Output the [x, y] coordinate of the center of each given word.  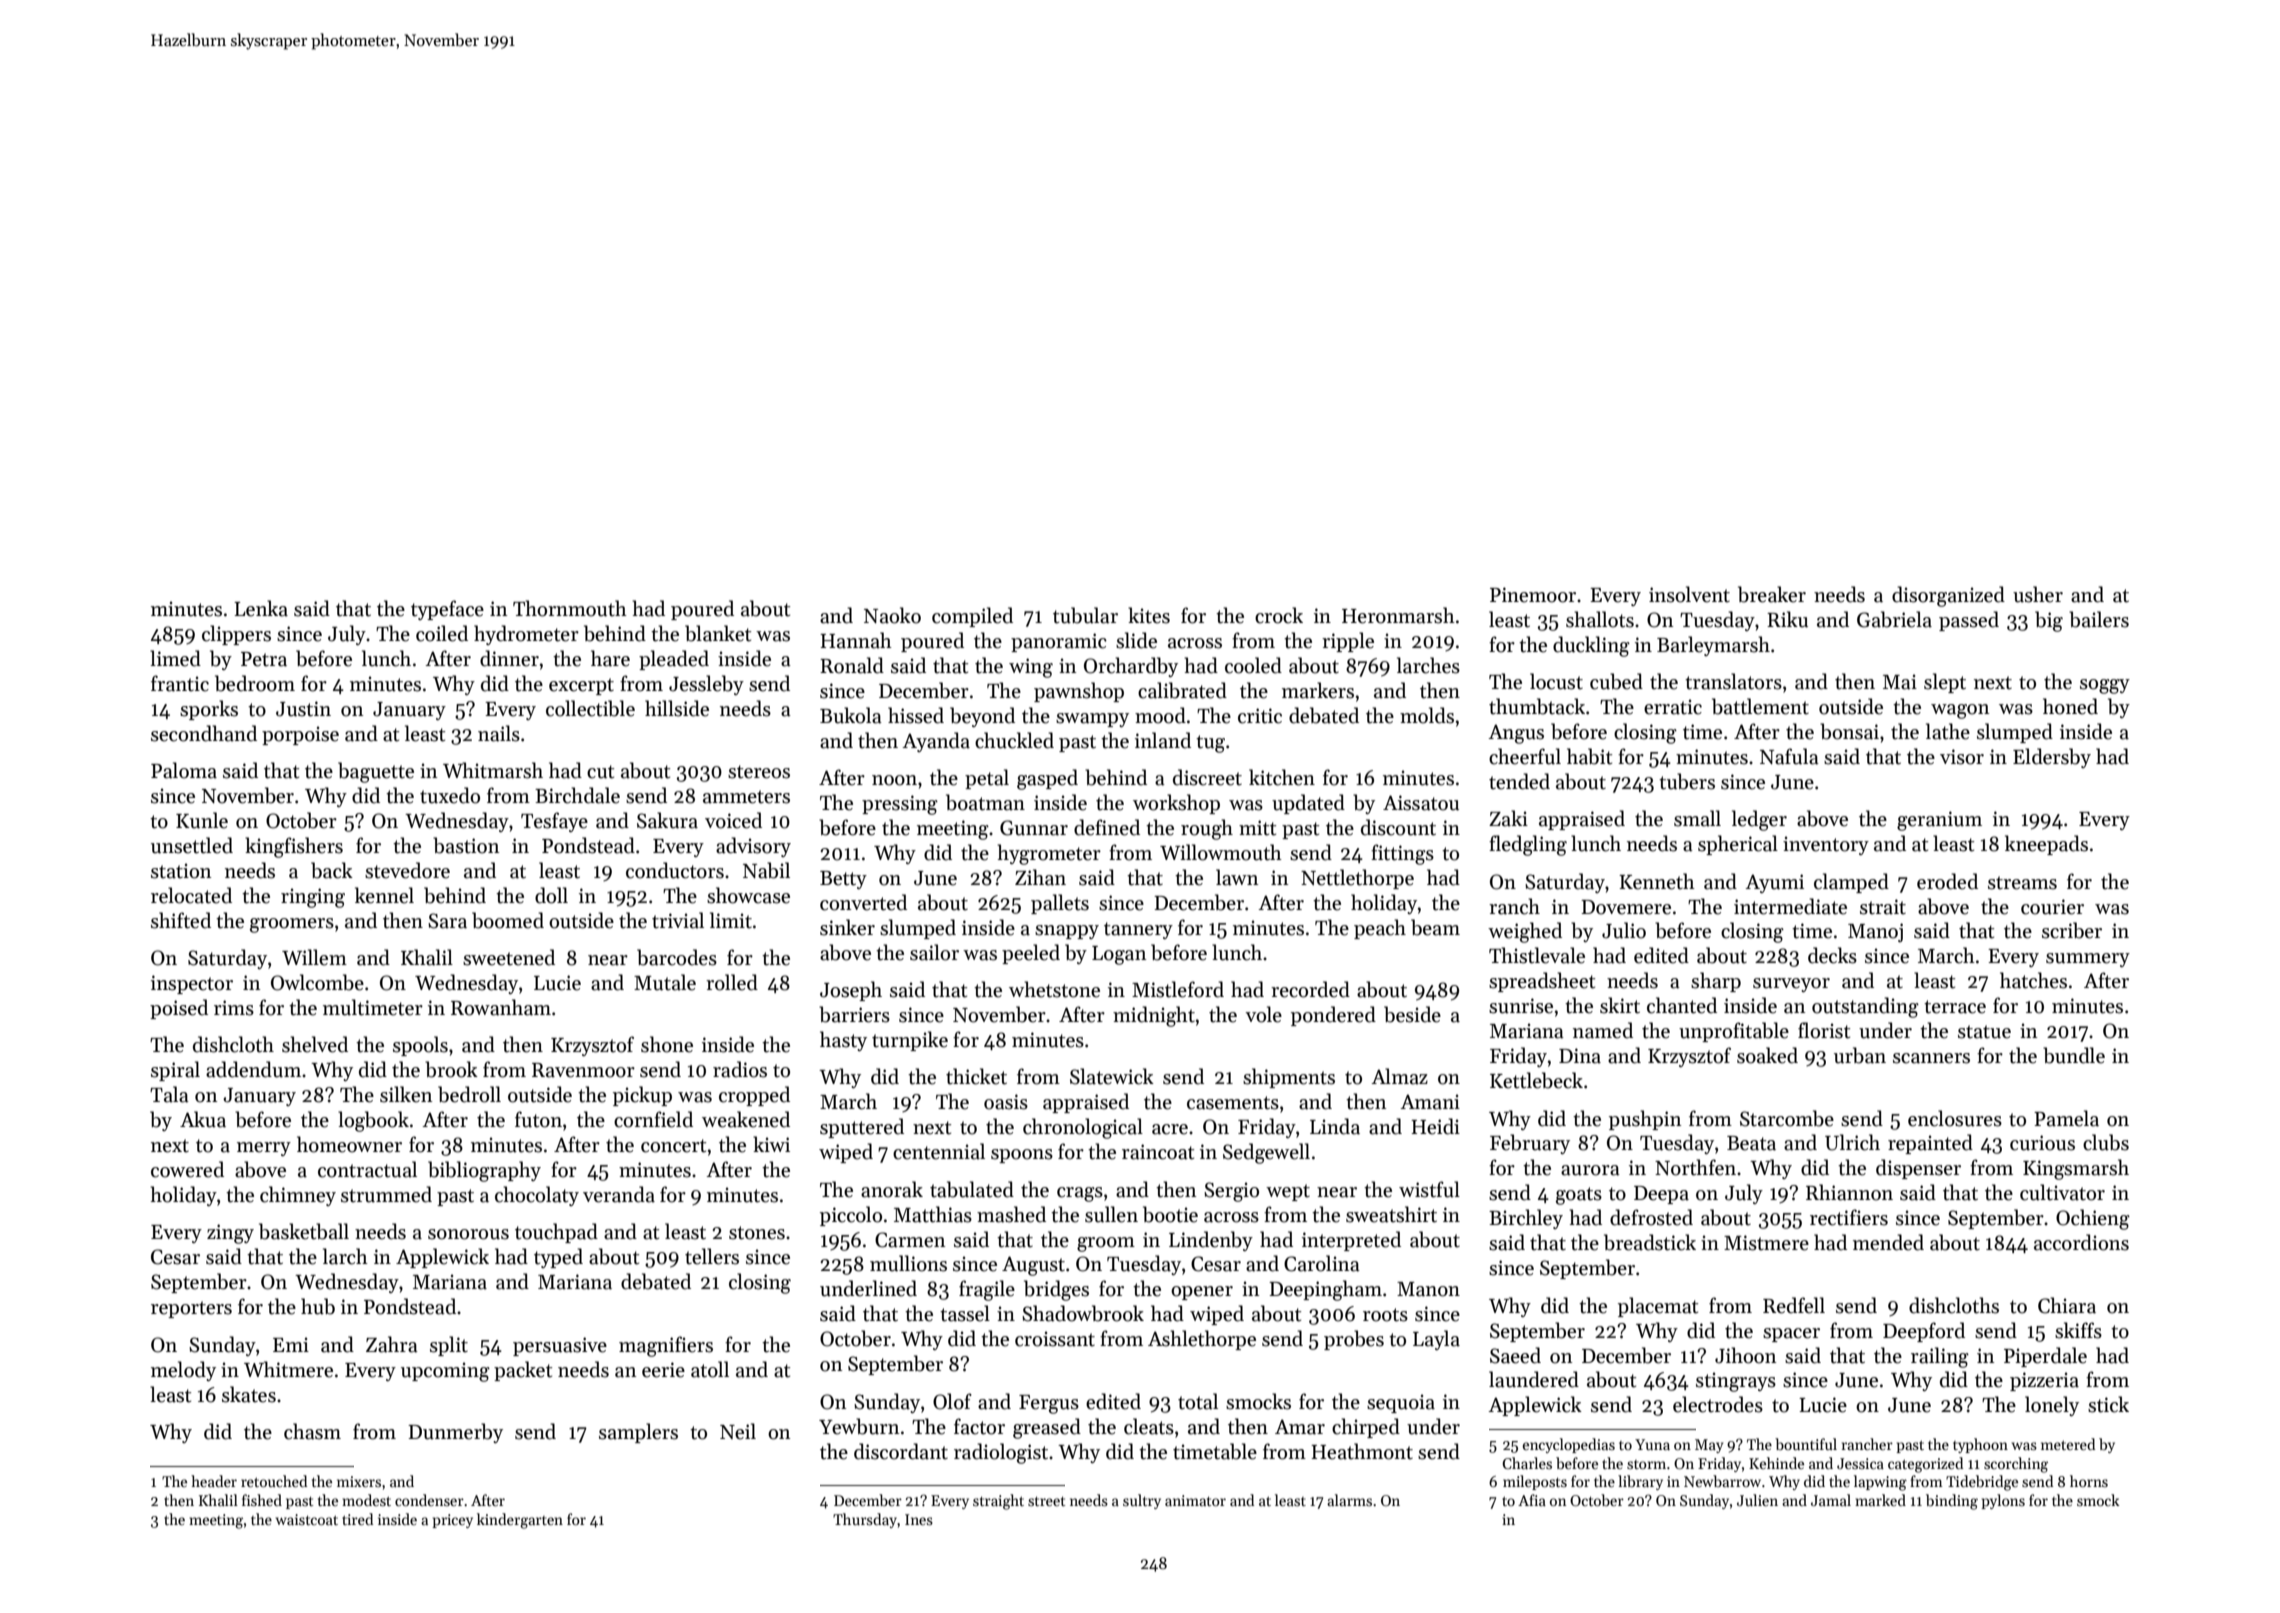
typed [558, 1258]
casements [1233, 1103]
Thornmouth [570, 608]
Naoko [892, 615]
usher [2038, 594]
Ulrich [1852, 1142]
